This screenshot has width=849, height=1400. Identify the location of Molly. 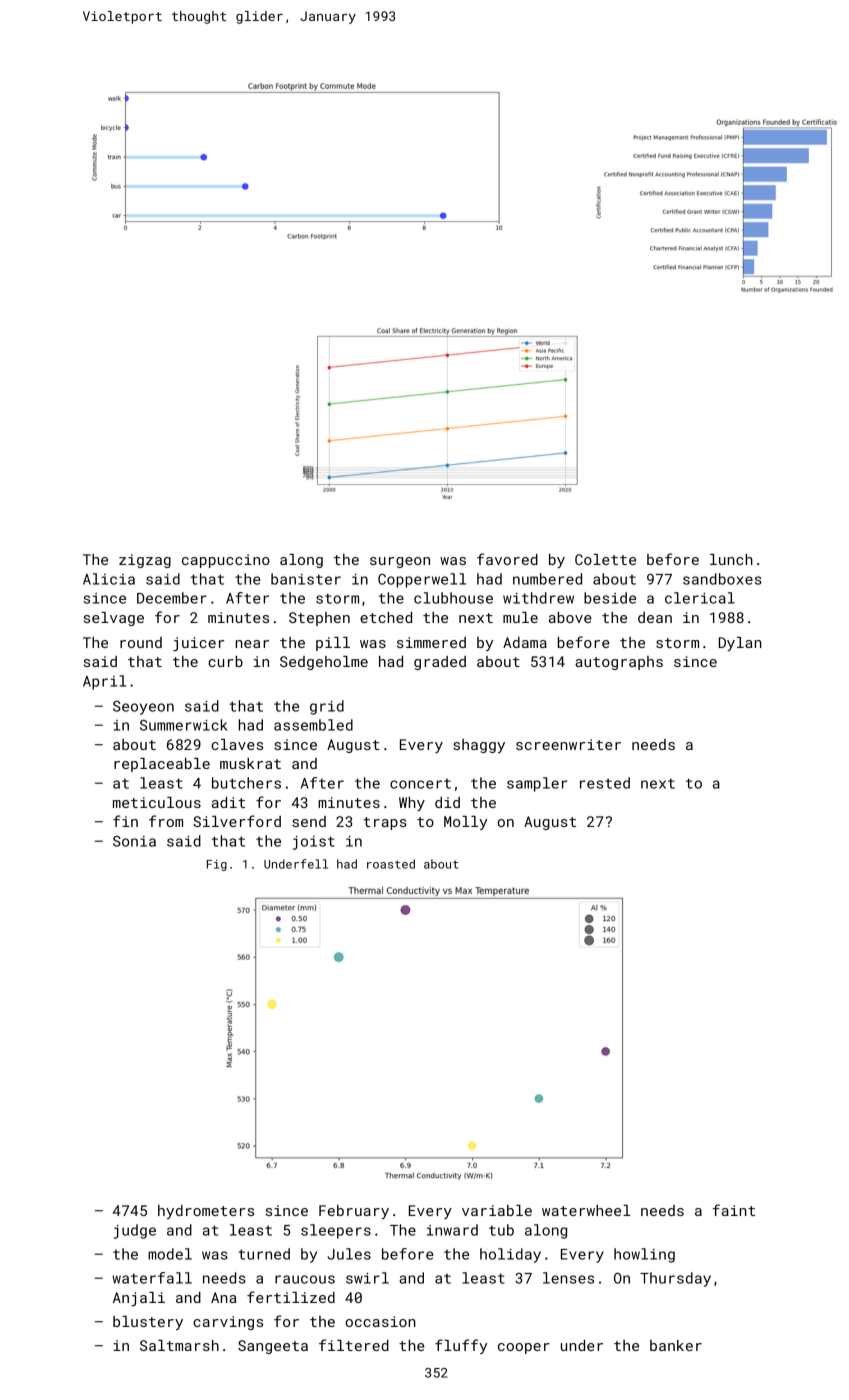
(465, 823).
